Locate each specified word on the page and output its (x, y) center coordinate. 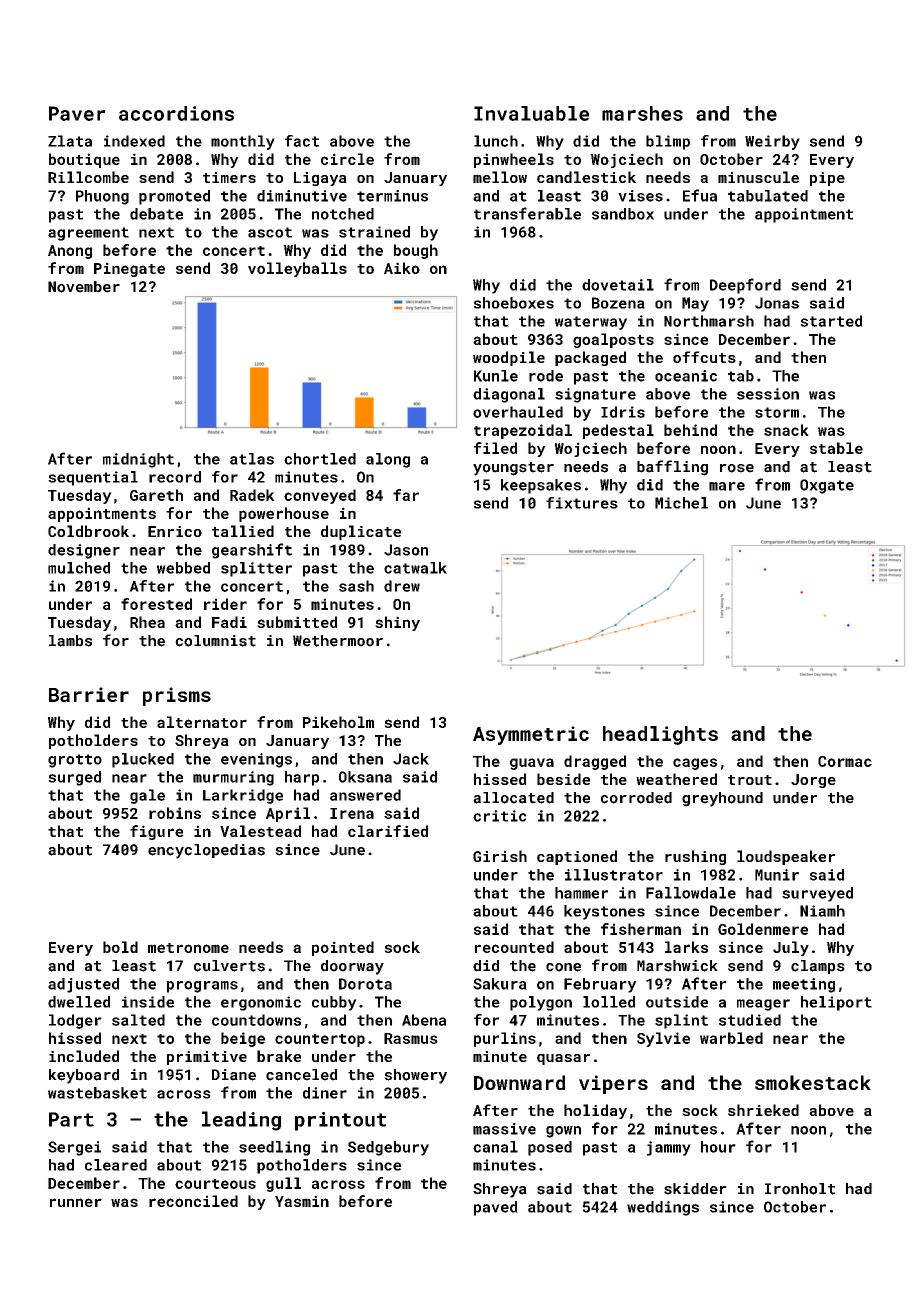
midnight (138, 460)
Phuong (102, 197)
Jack (411, 759)
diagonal (509, 395)
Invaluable (531, 113)
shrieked (763, 1110)
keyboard (84, 1076)
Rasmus (411, 1038)
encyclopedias (206, 851)
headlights (660, 735)
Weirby (772, 142)
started (831, 321)
